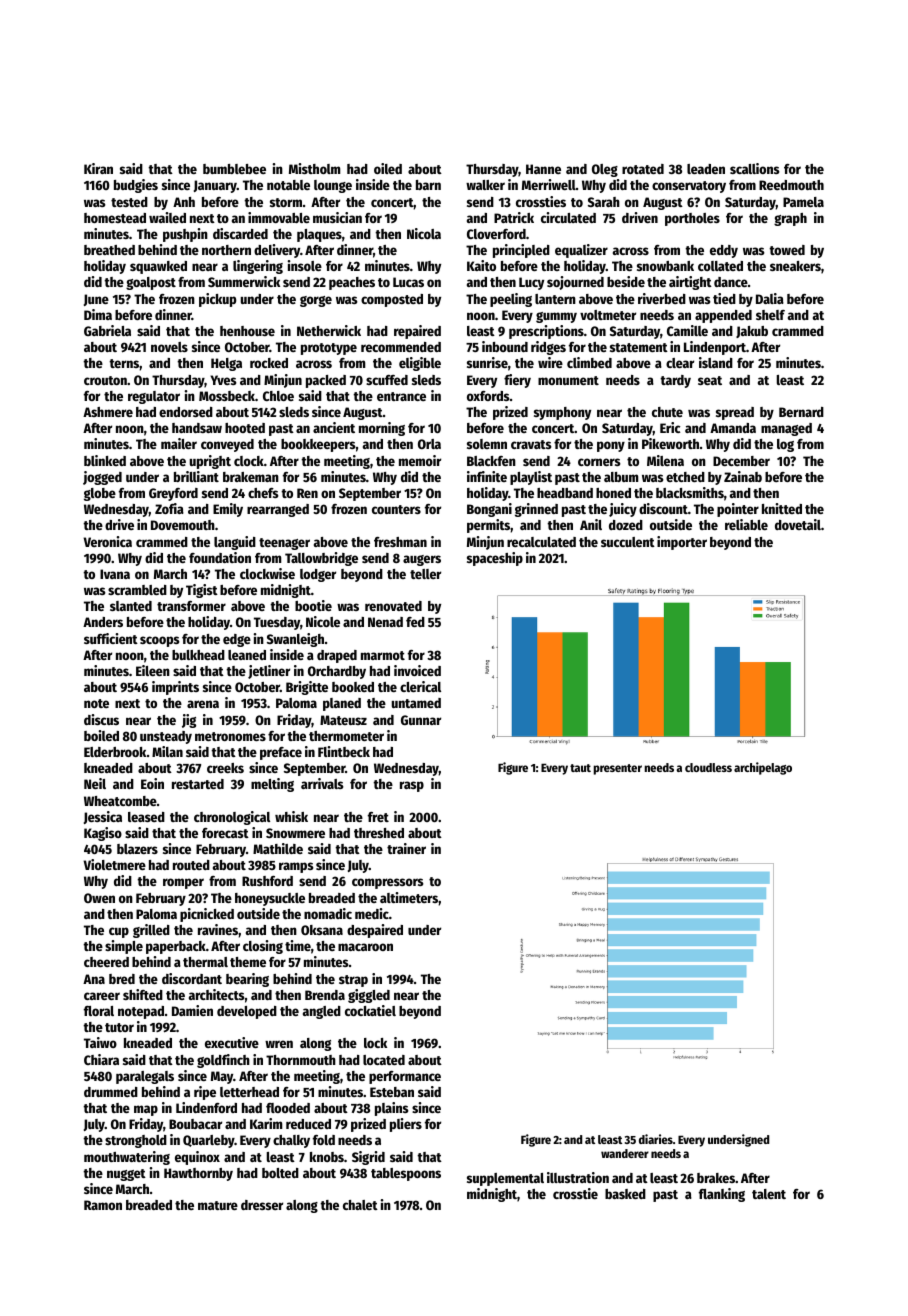 This screenshot has width=908, height=1316. I want to click on bumblebee, so click(234, 169).
